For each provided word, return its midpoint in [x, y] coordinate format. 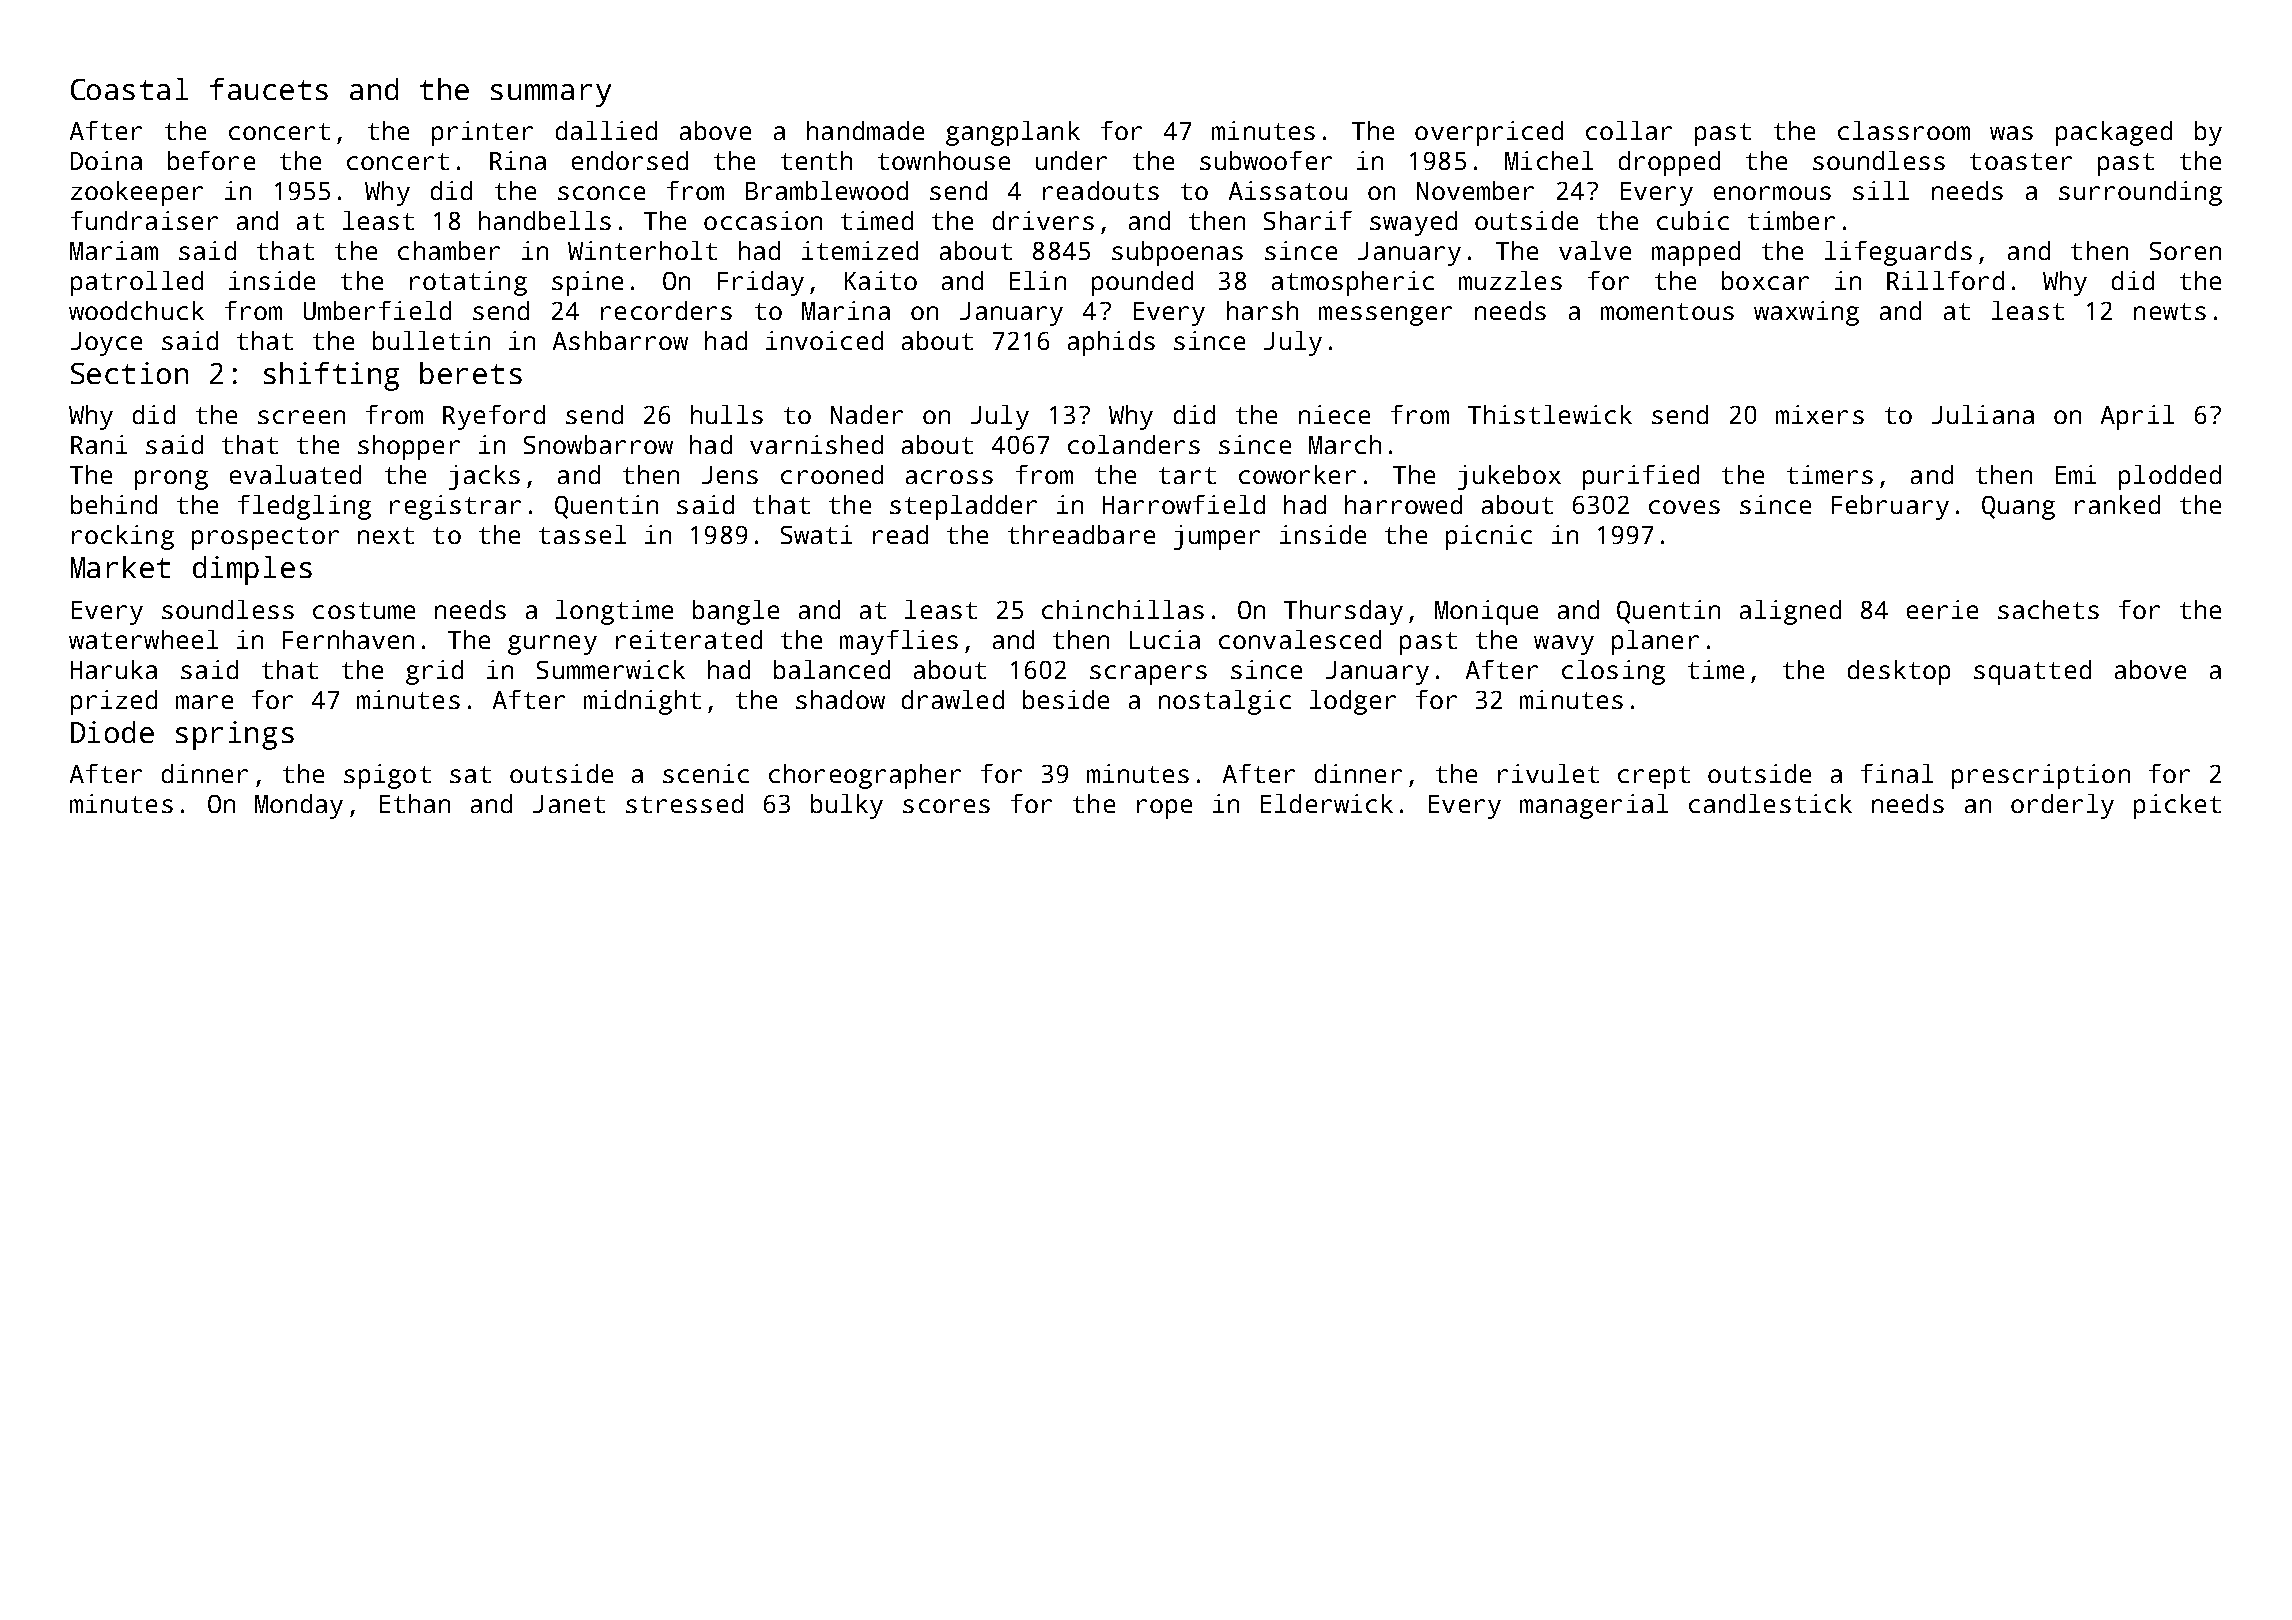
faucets [269, 89]
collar [1629, 130]
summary [551, 95]
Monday [299, 806]
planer [1655, 642]
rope [1164, 809]
